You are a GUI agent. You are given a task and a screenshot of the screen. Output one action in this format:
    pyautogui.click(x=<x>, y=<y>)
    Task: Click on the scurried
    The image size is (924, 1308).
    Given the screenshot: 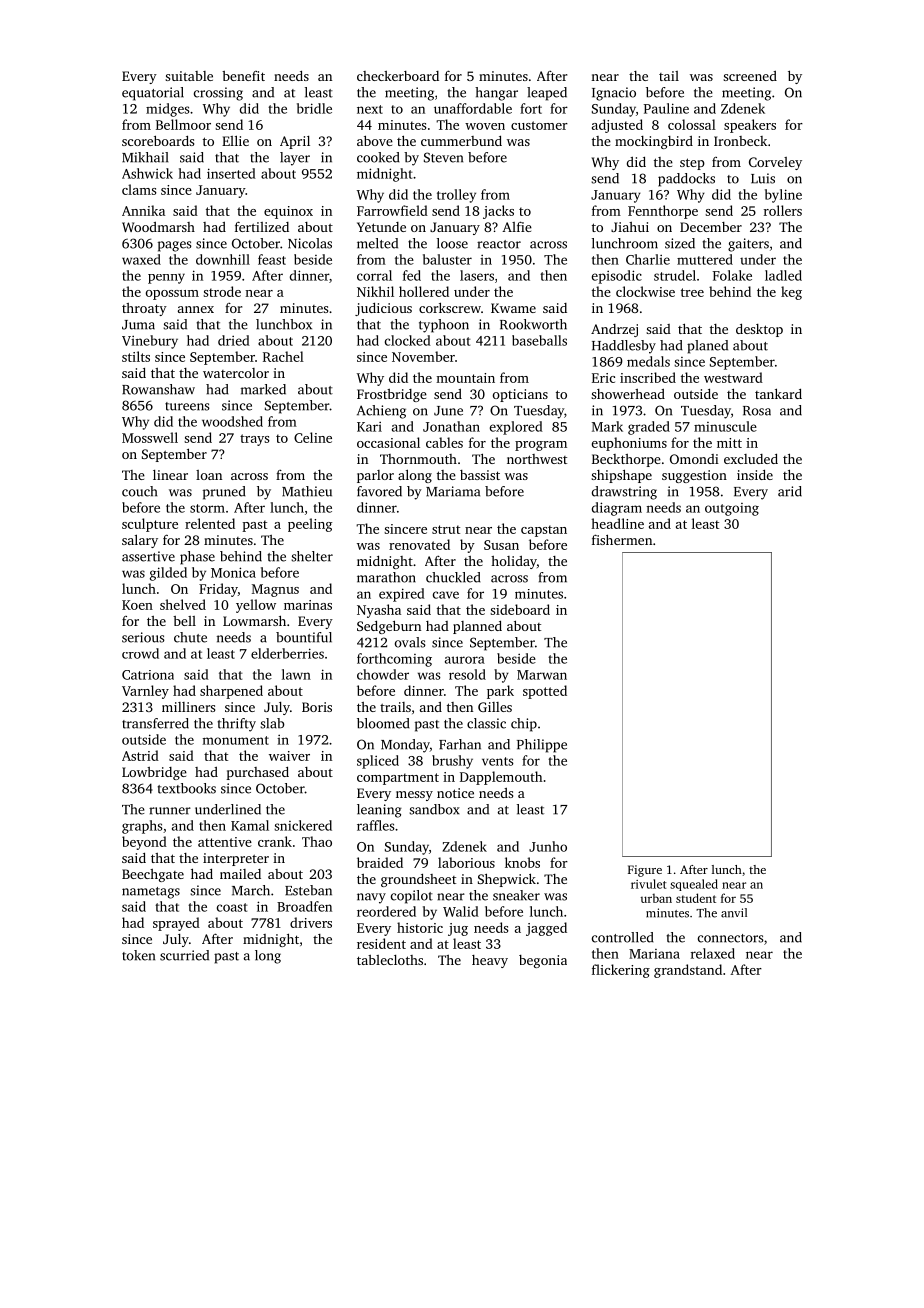 What is the action you would take?
    pyautogui.click(x=184, y=955)
